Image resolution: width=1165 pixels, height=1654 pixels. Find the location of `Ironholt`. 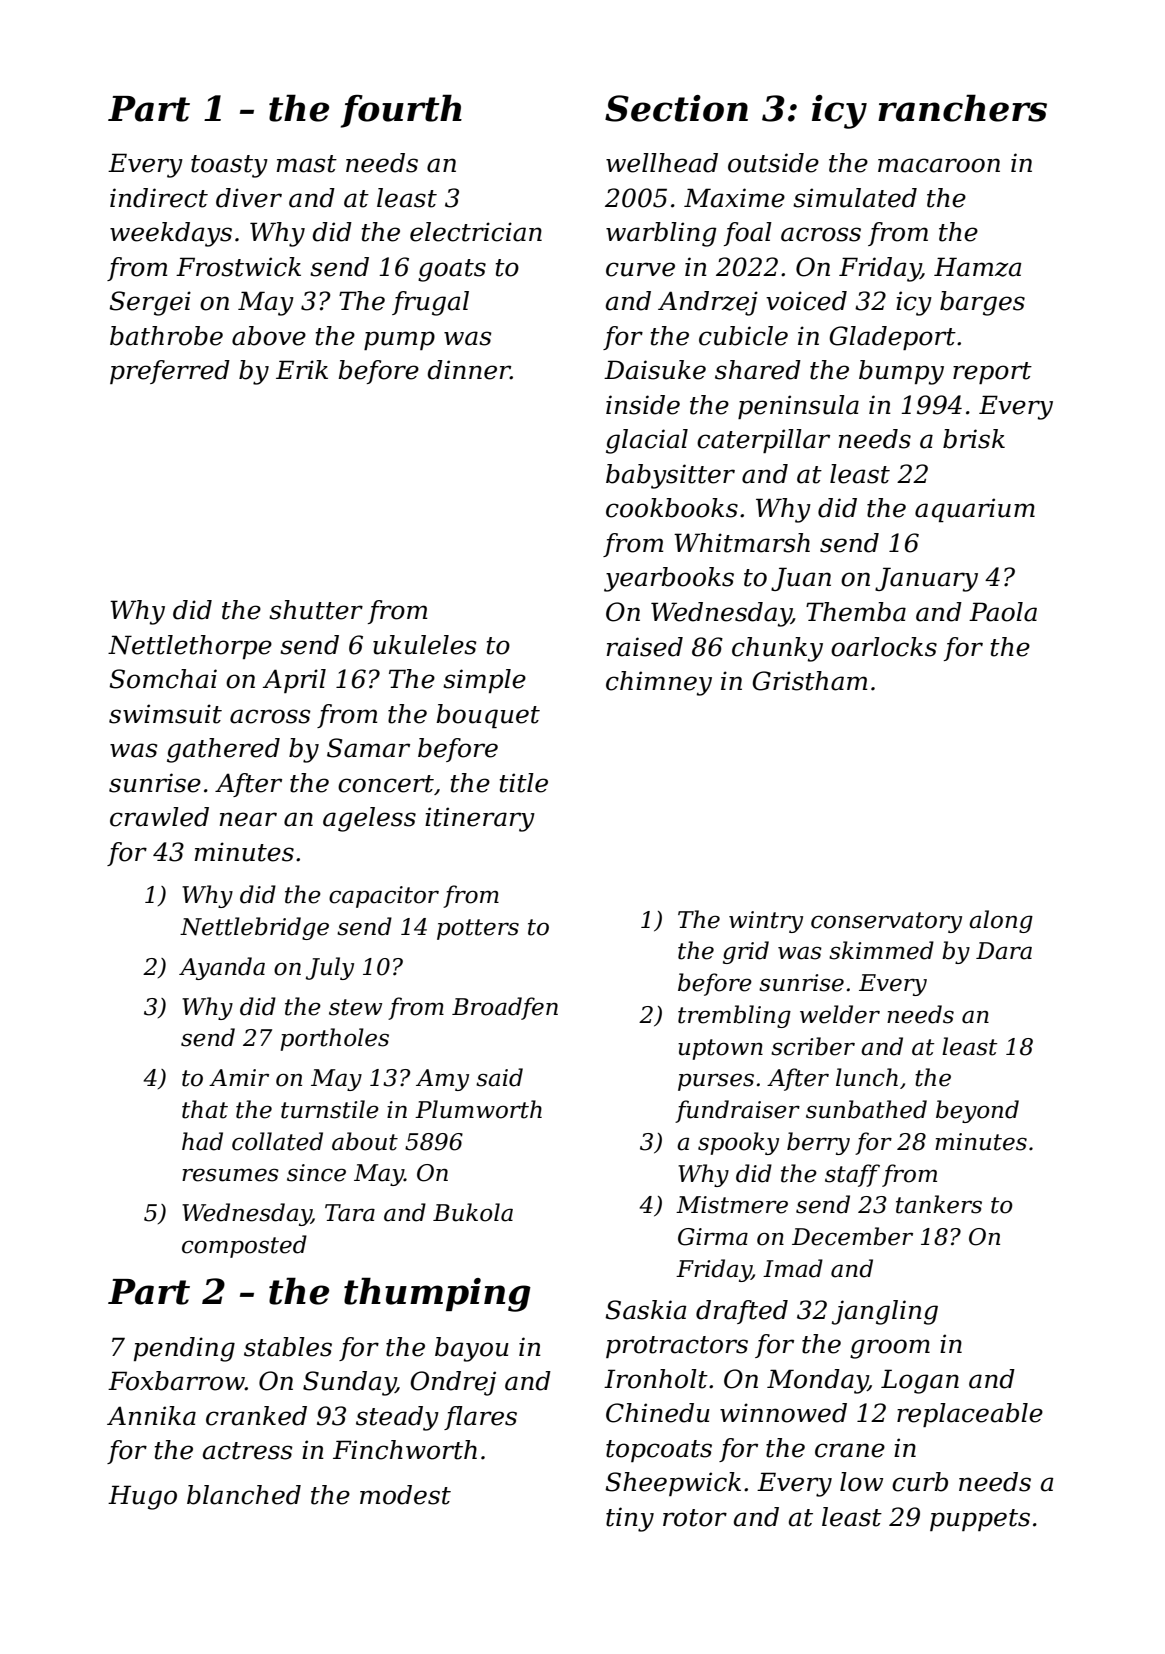

Ironholt is located at coordinates (656, 1379).
